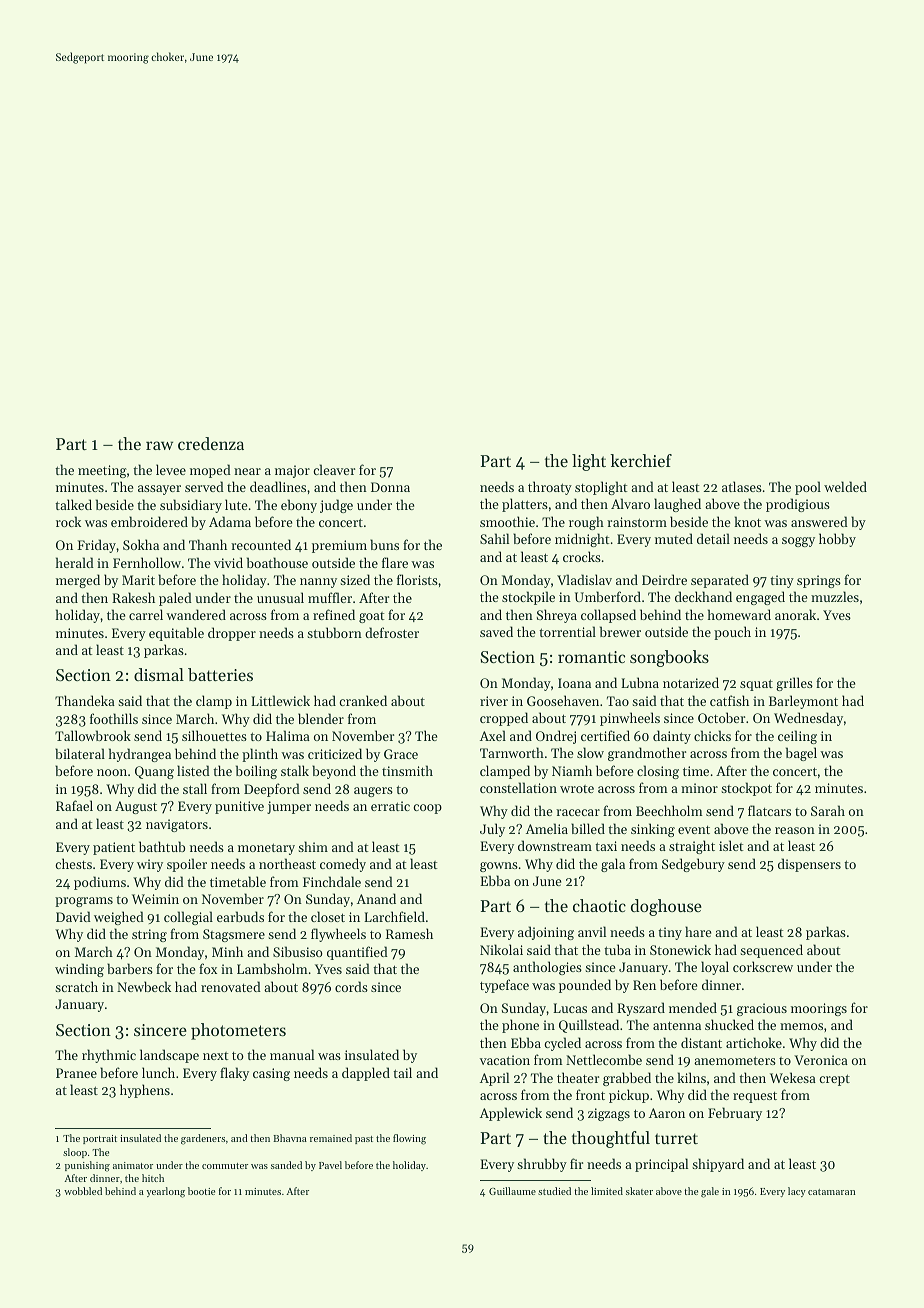  What do you see at coordinates (334, 469) in the page?
I see `cleaver` at bounding box center [334, 469].
